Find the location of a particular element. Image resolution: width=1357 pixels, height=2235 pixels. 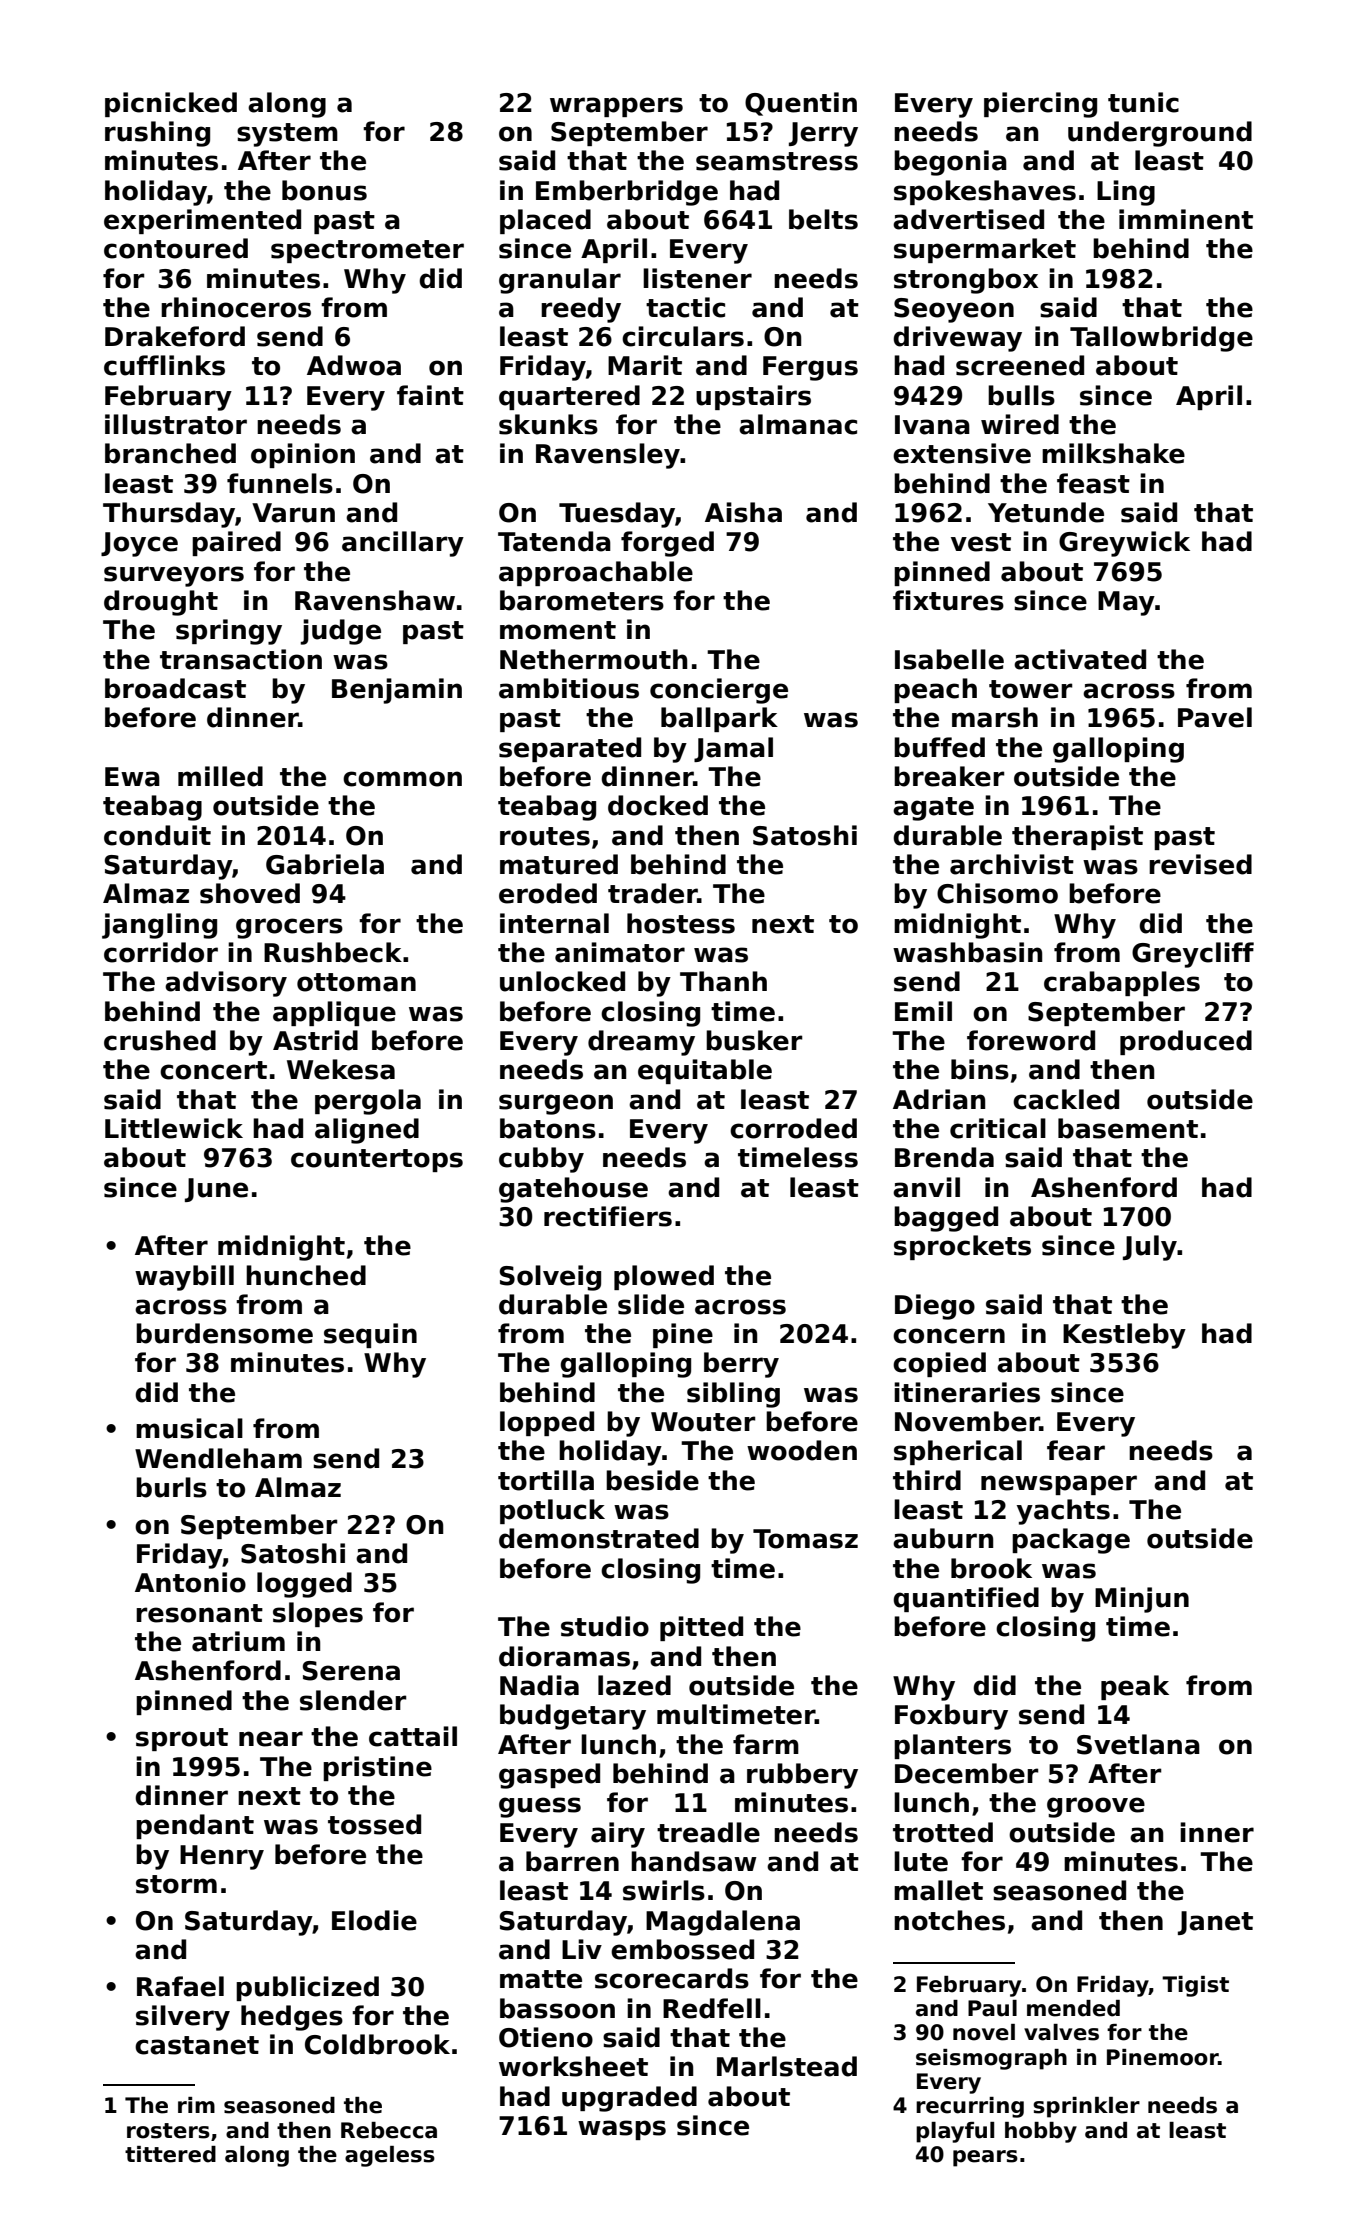

wrappers is located at coordinates (616, 107).
